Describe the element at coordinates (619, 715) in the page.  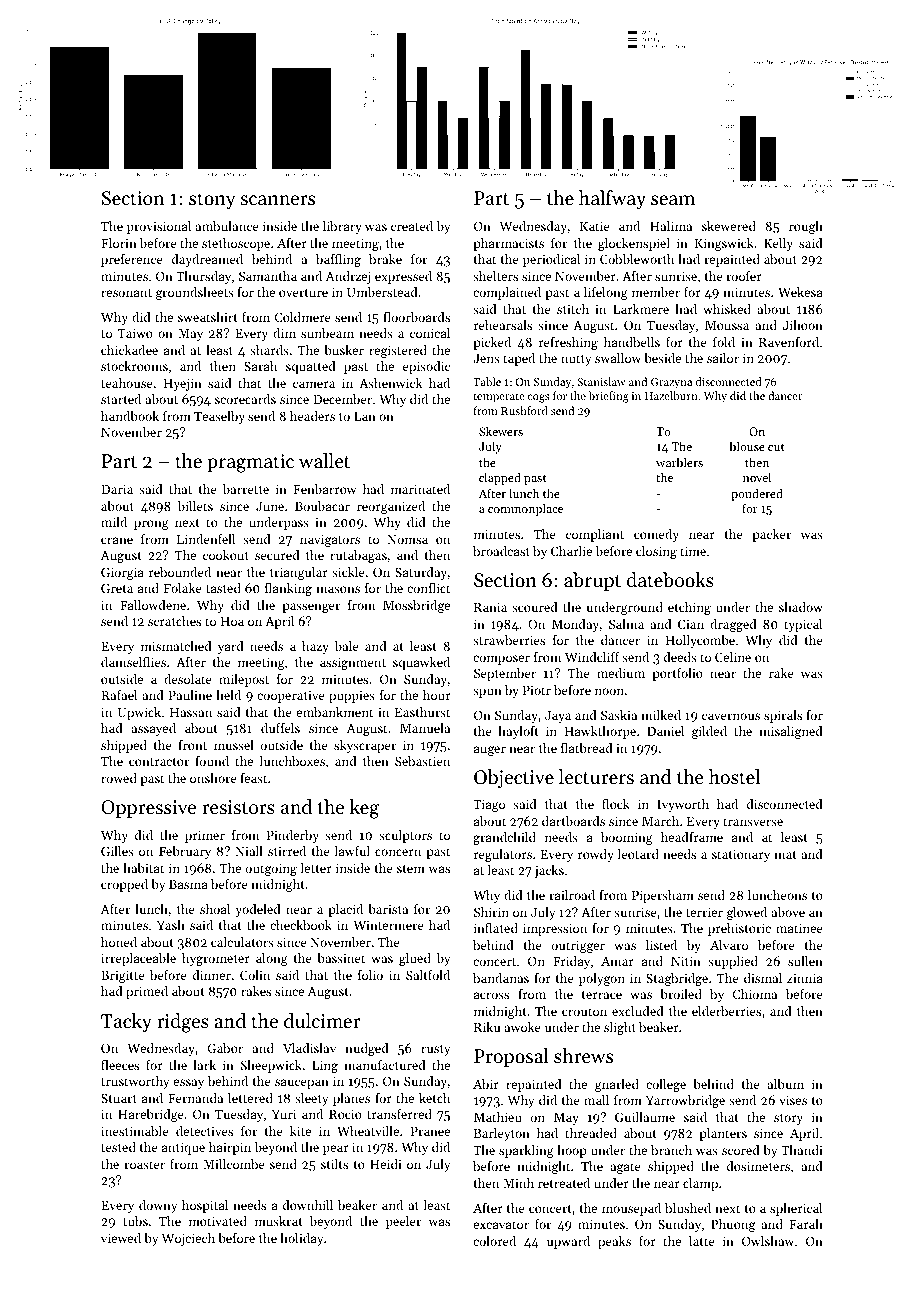
I see `Saskia` at that location.
